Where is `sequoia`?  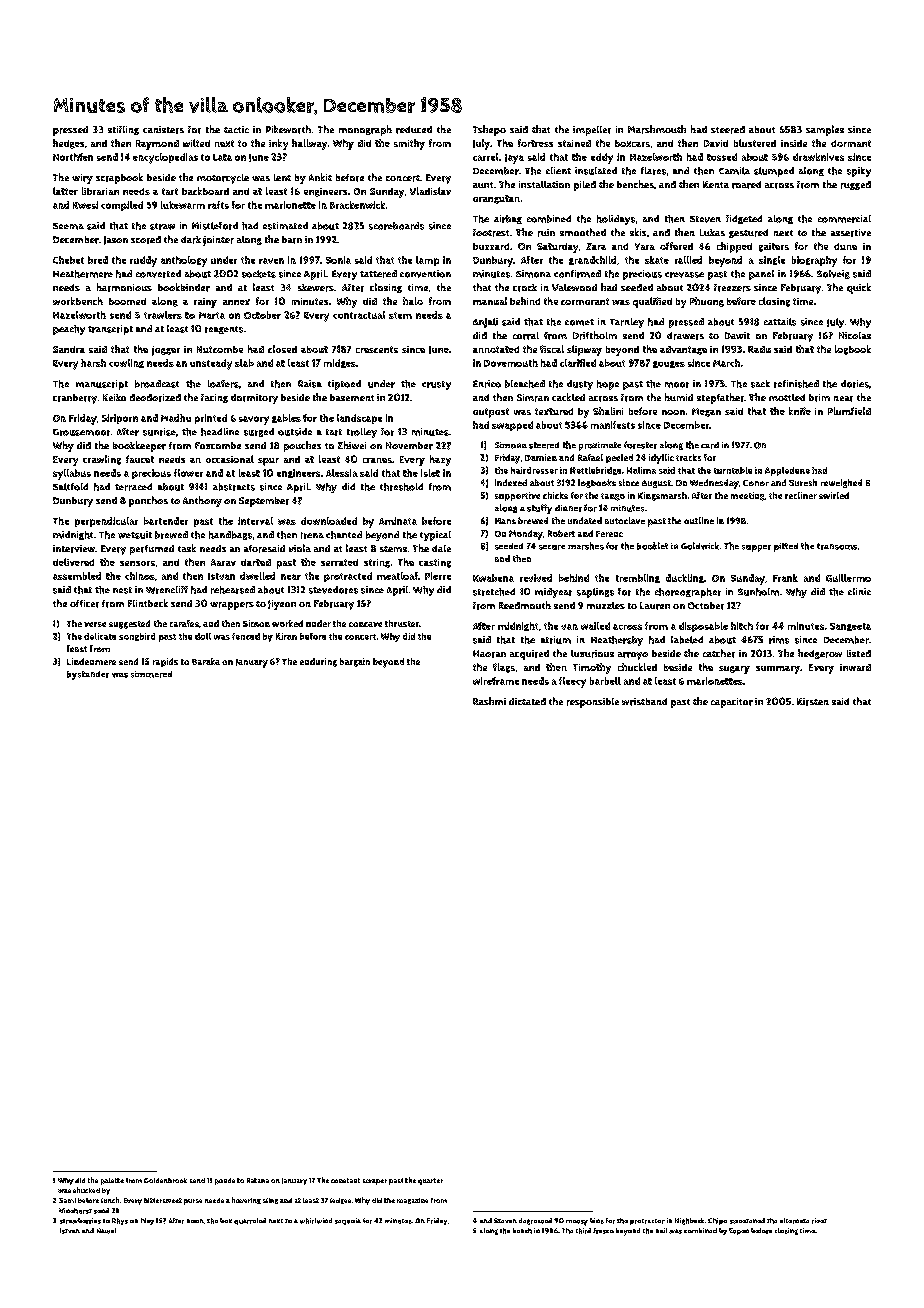 sequoia is located at coordinates (348, 1221).
